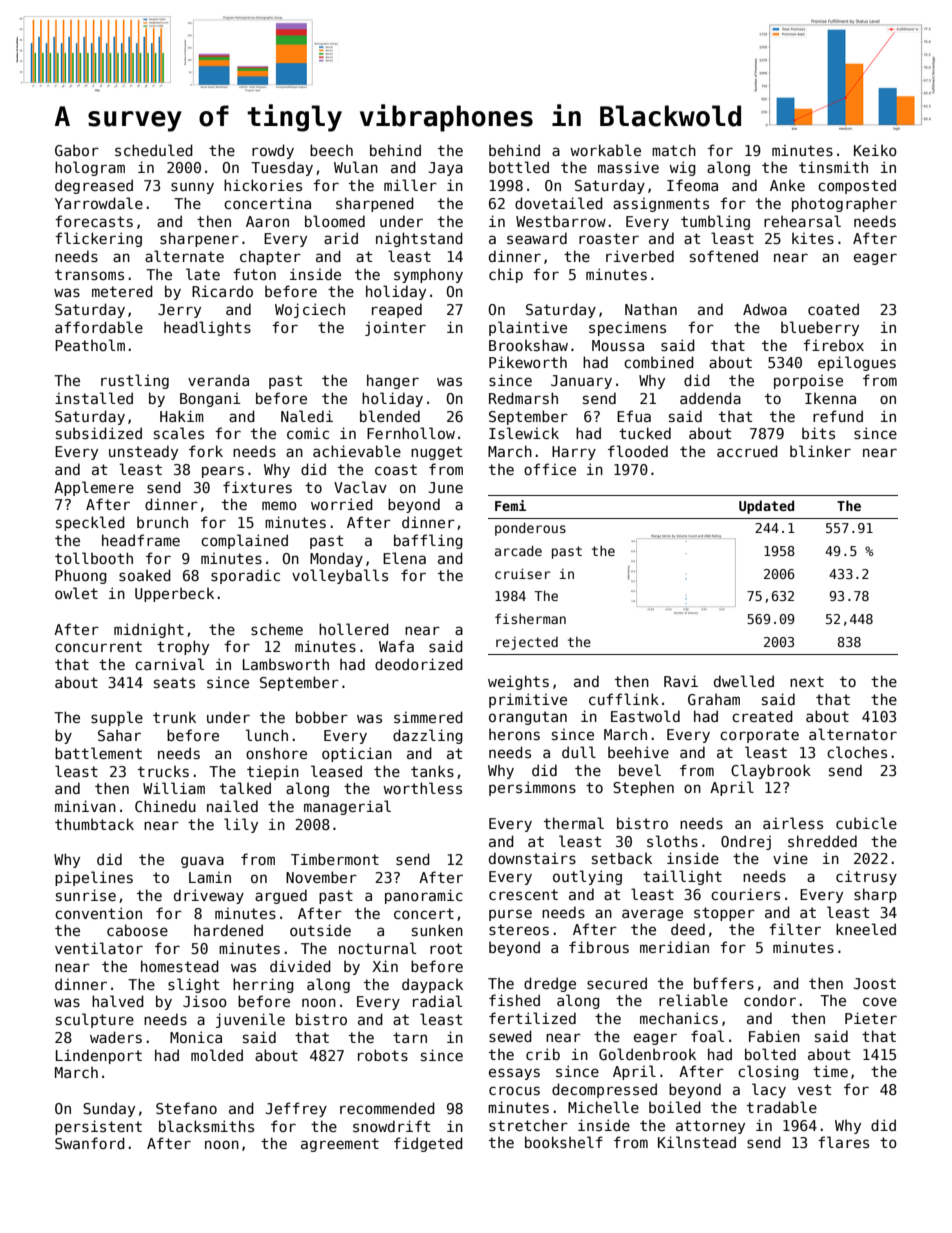 The height and width of the document is (1233, 952). What do you see at coordinates (428, 736) in the document?
I see `dazzling` at bounding box center [428, 736].
